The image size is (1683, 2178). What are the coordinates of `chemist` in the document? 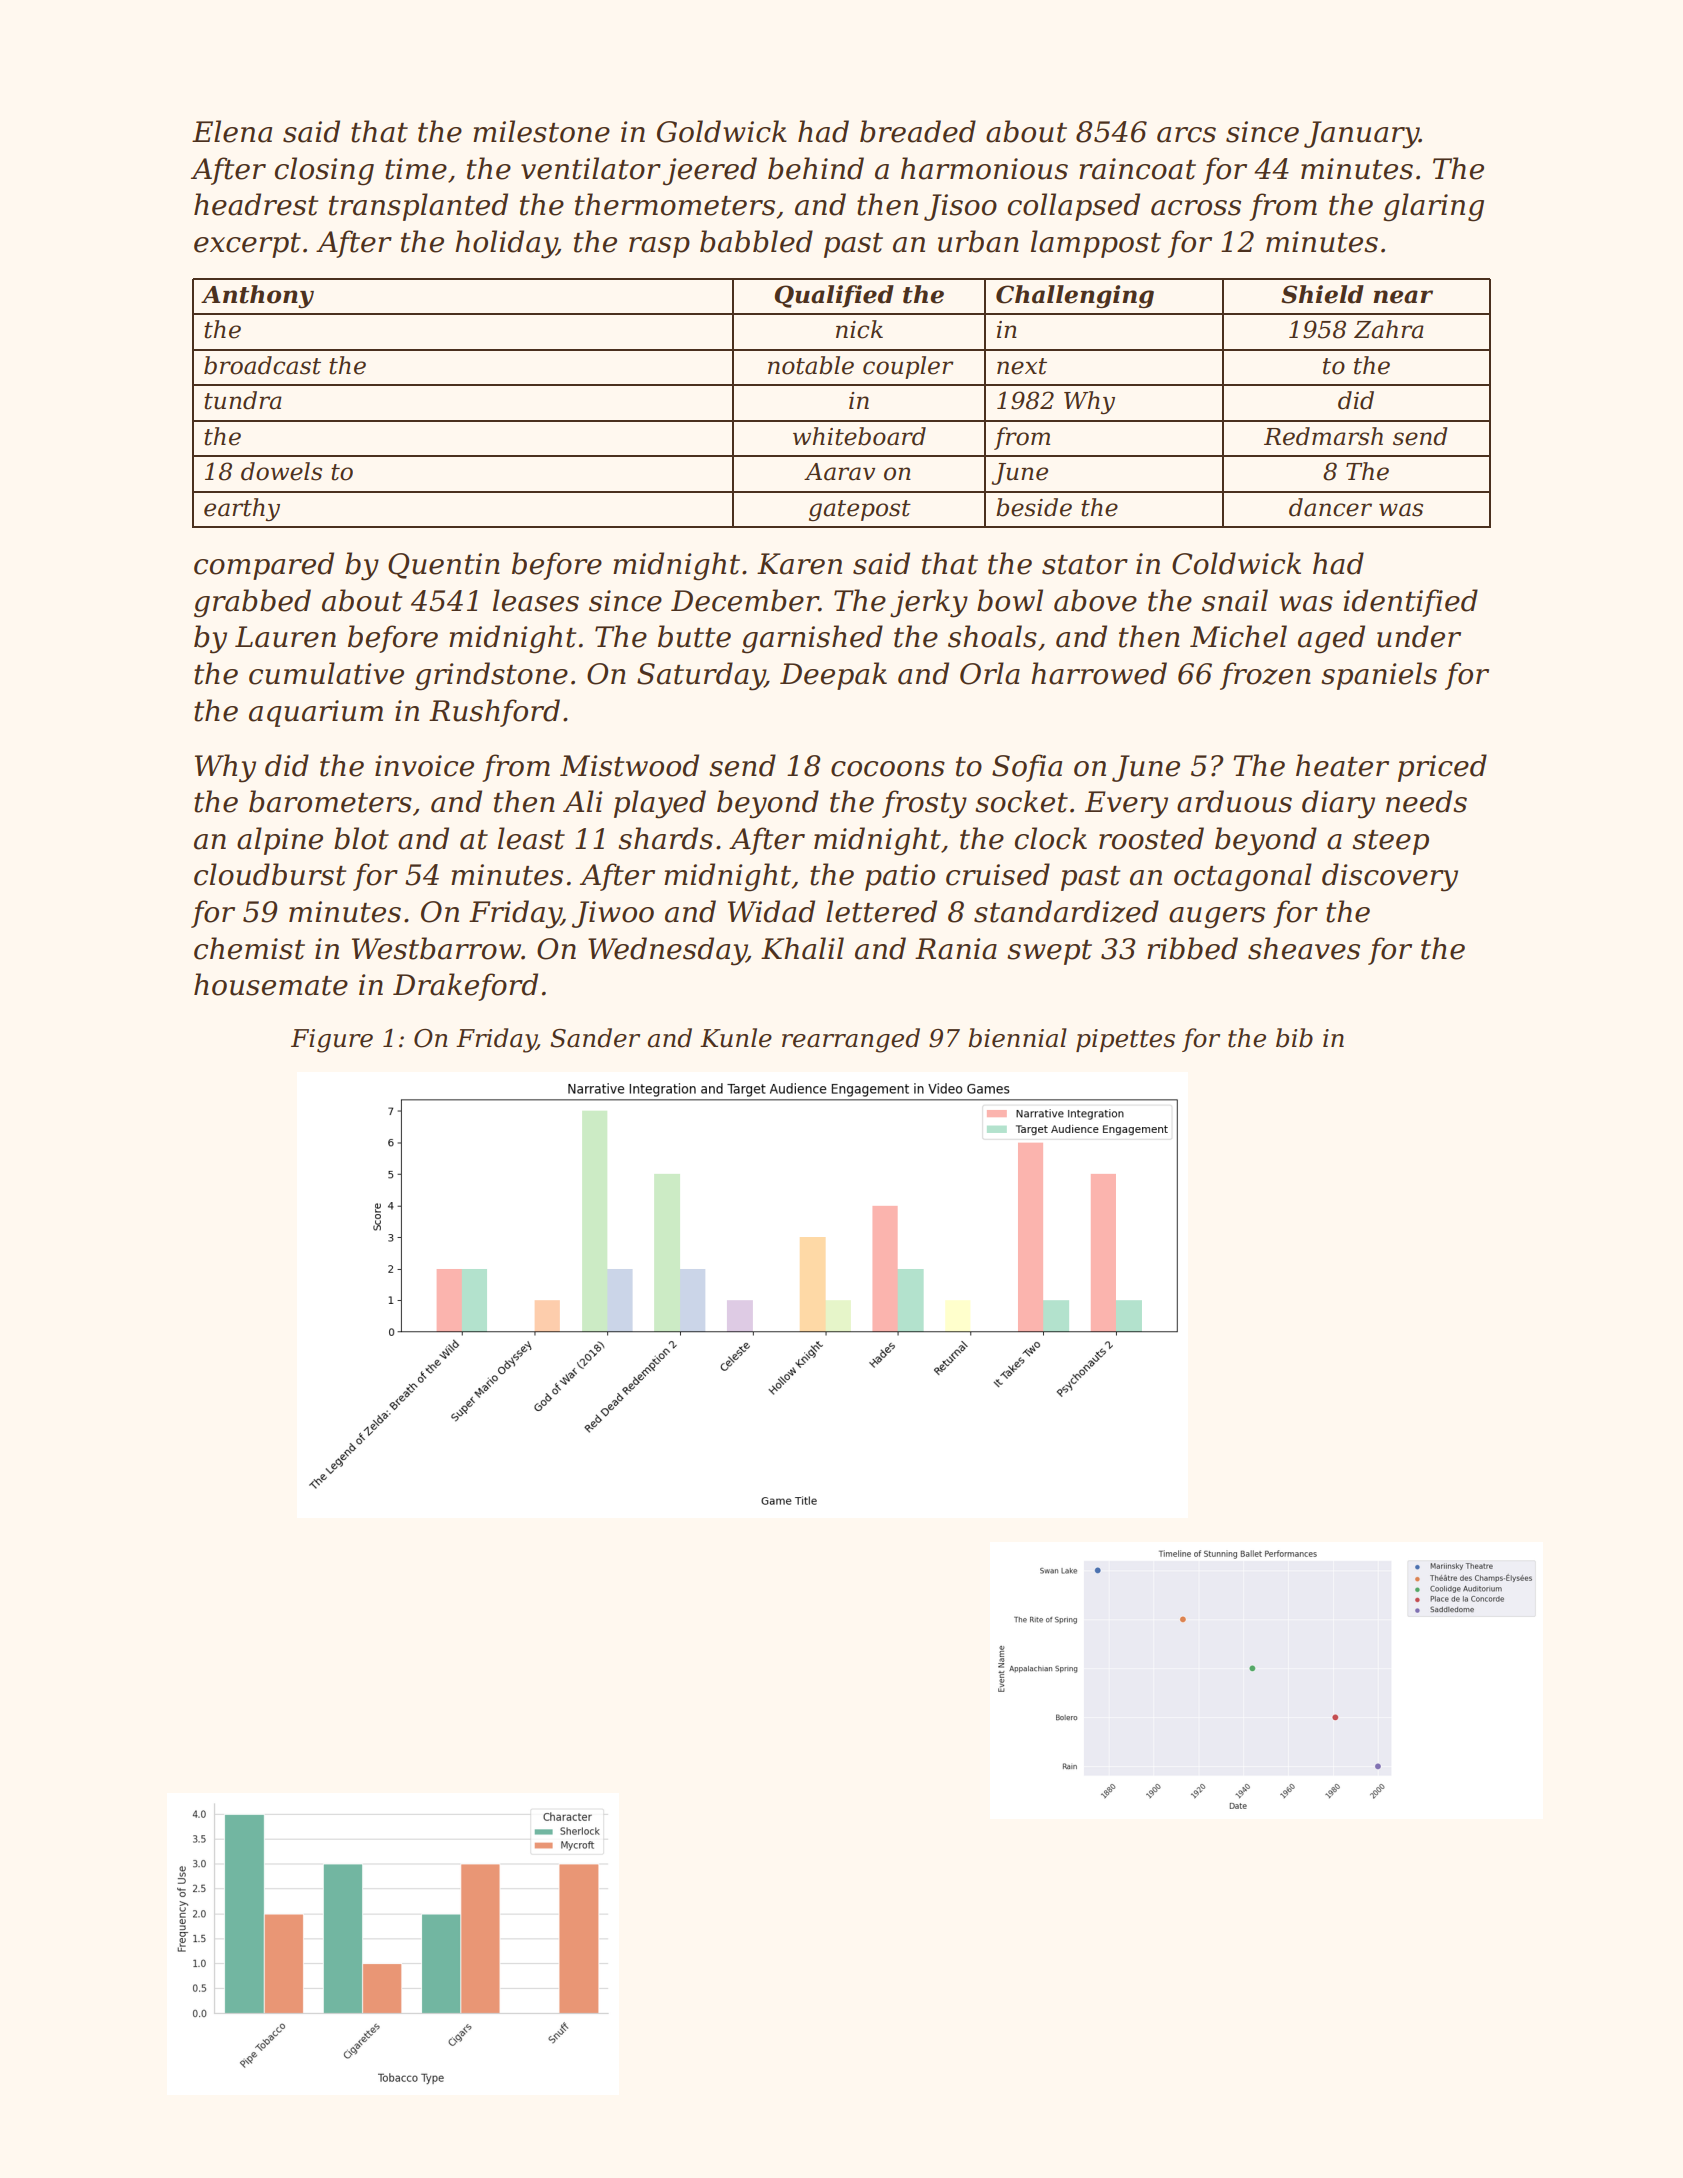 It's located at (249, 948).
